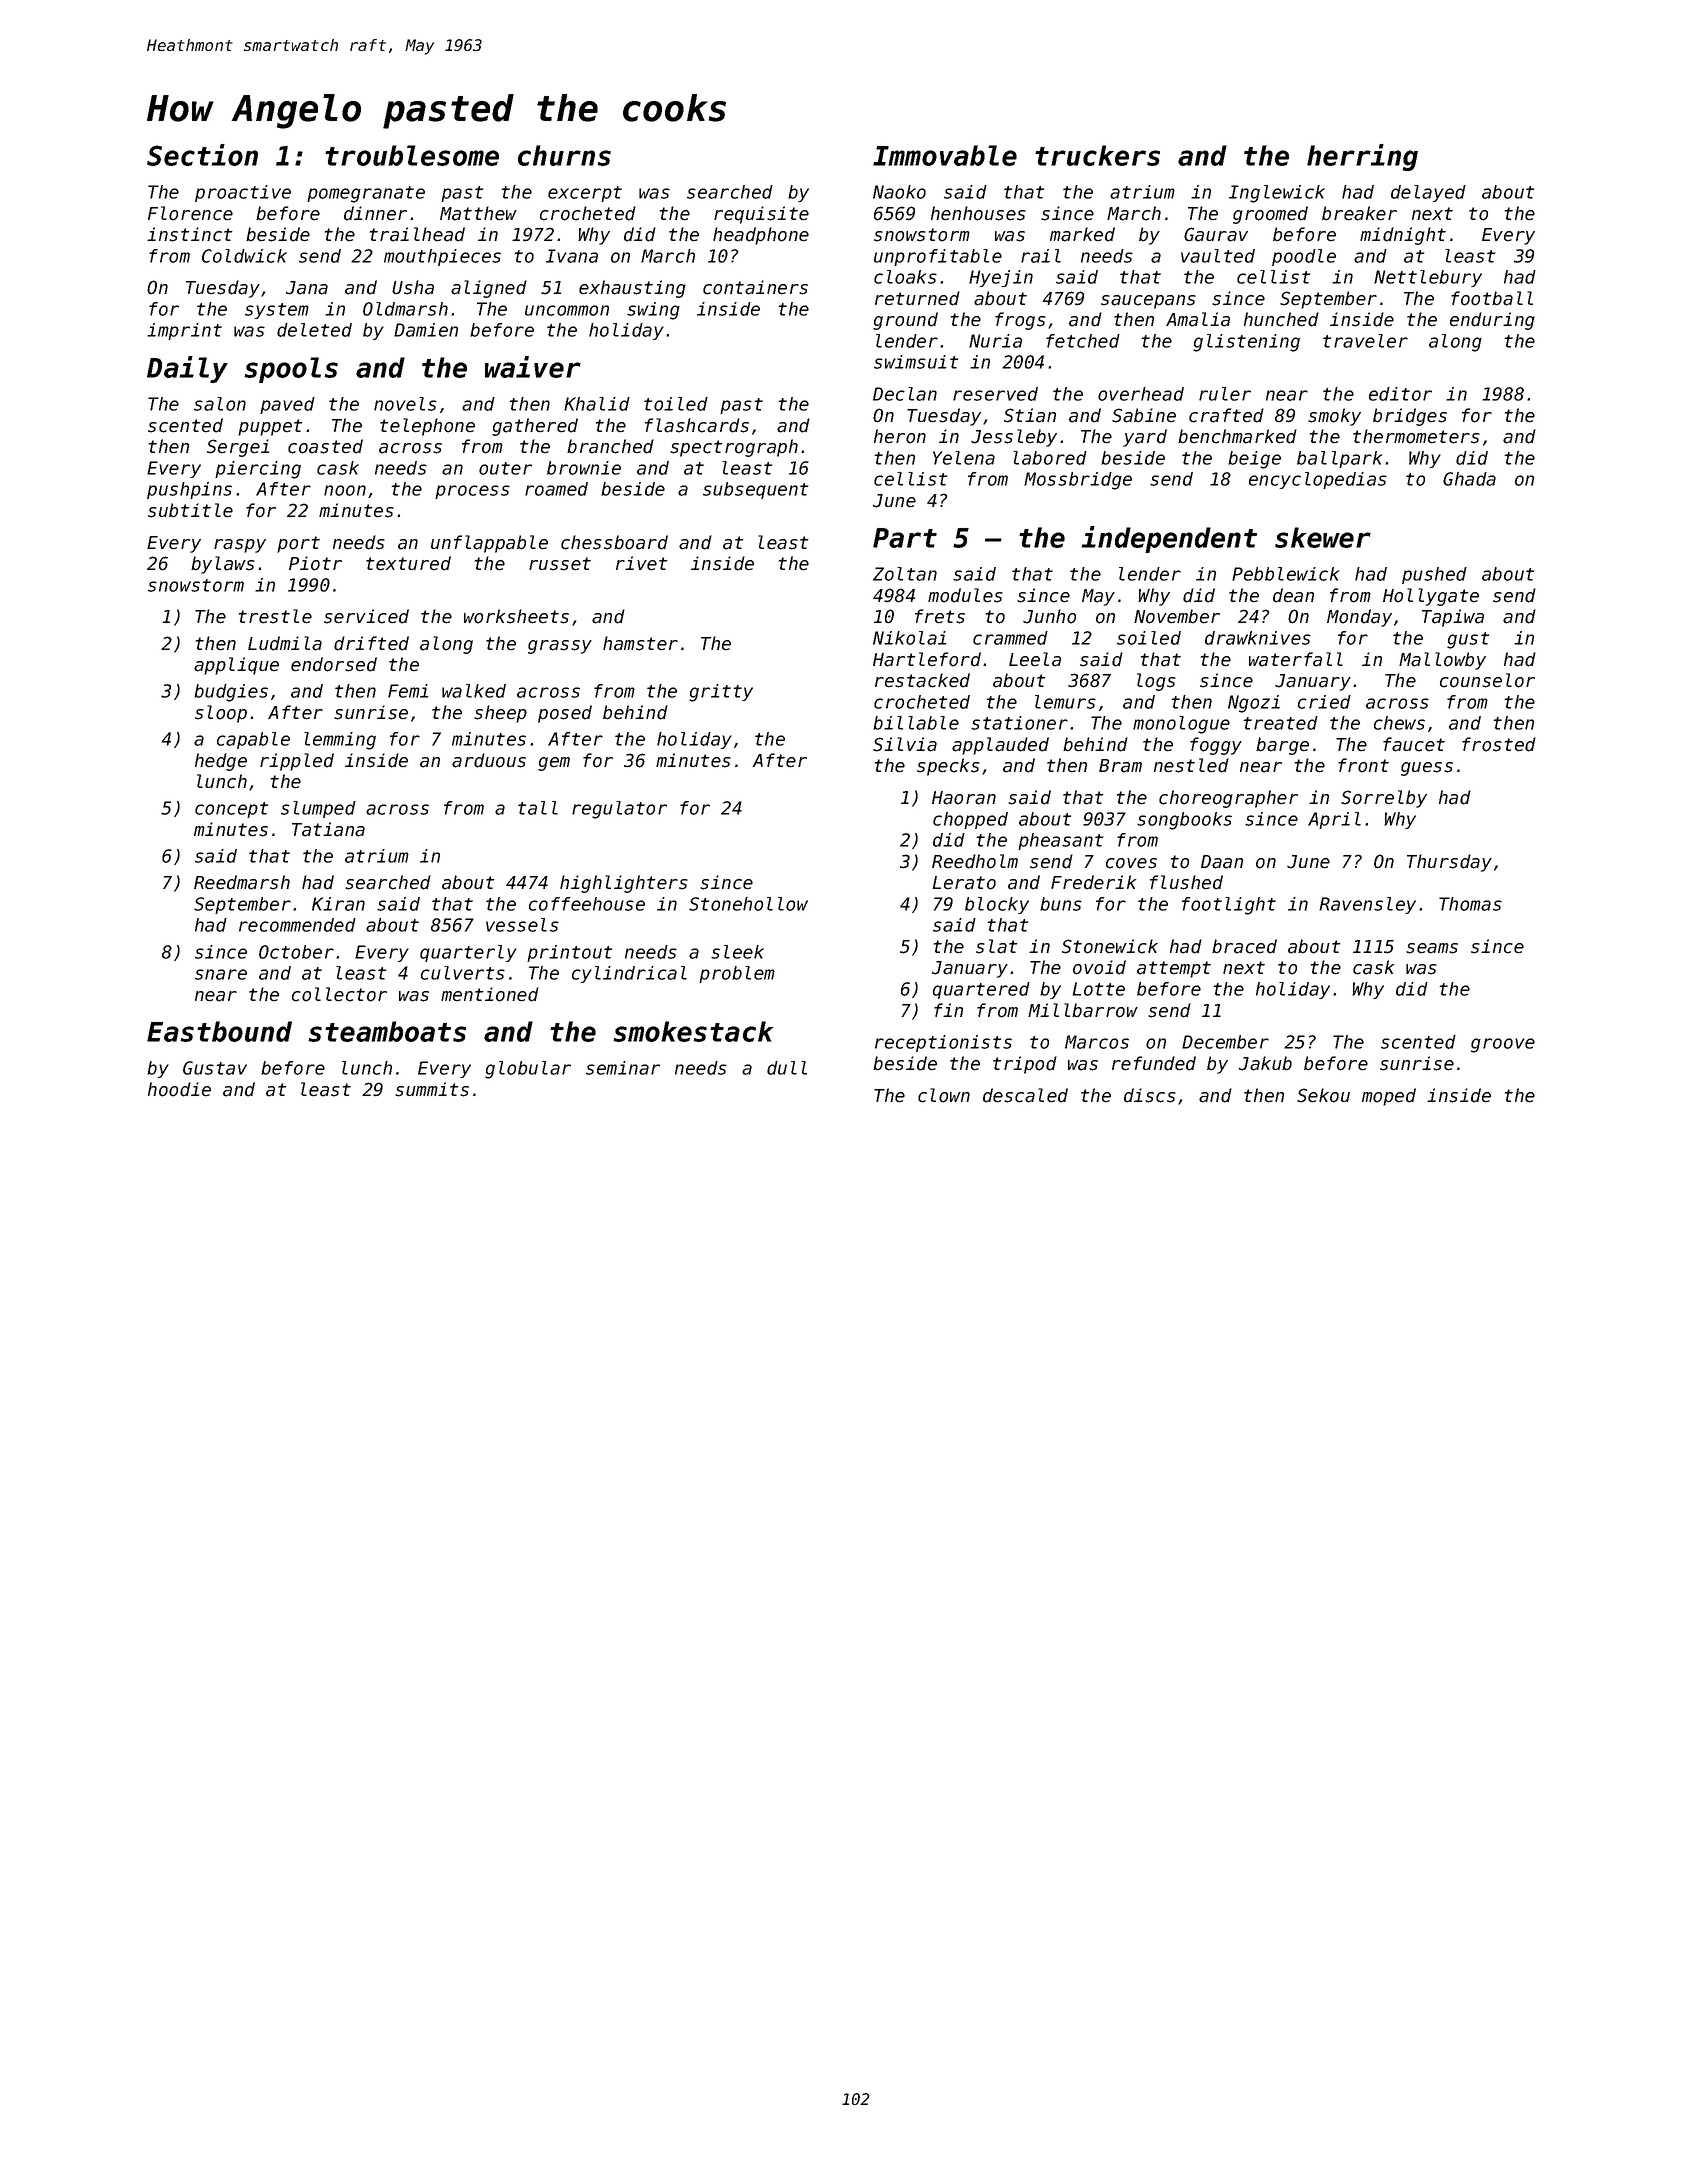 This page has height=2178, width=1683. What do you see at coordinates (190, 213) in the page?
I see `Florence` at bounding box center [190, 213].
